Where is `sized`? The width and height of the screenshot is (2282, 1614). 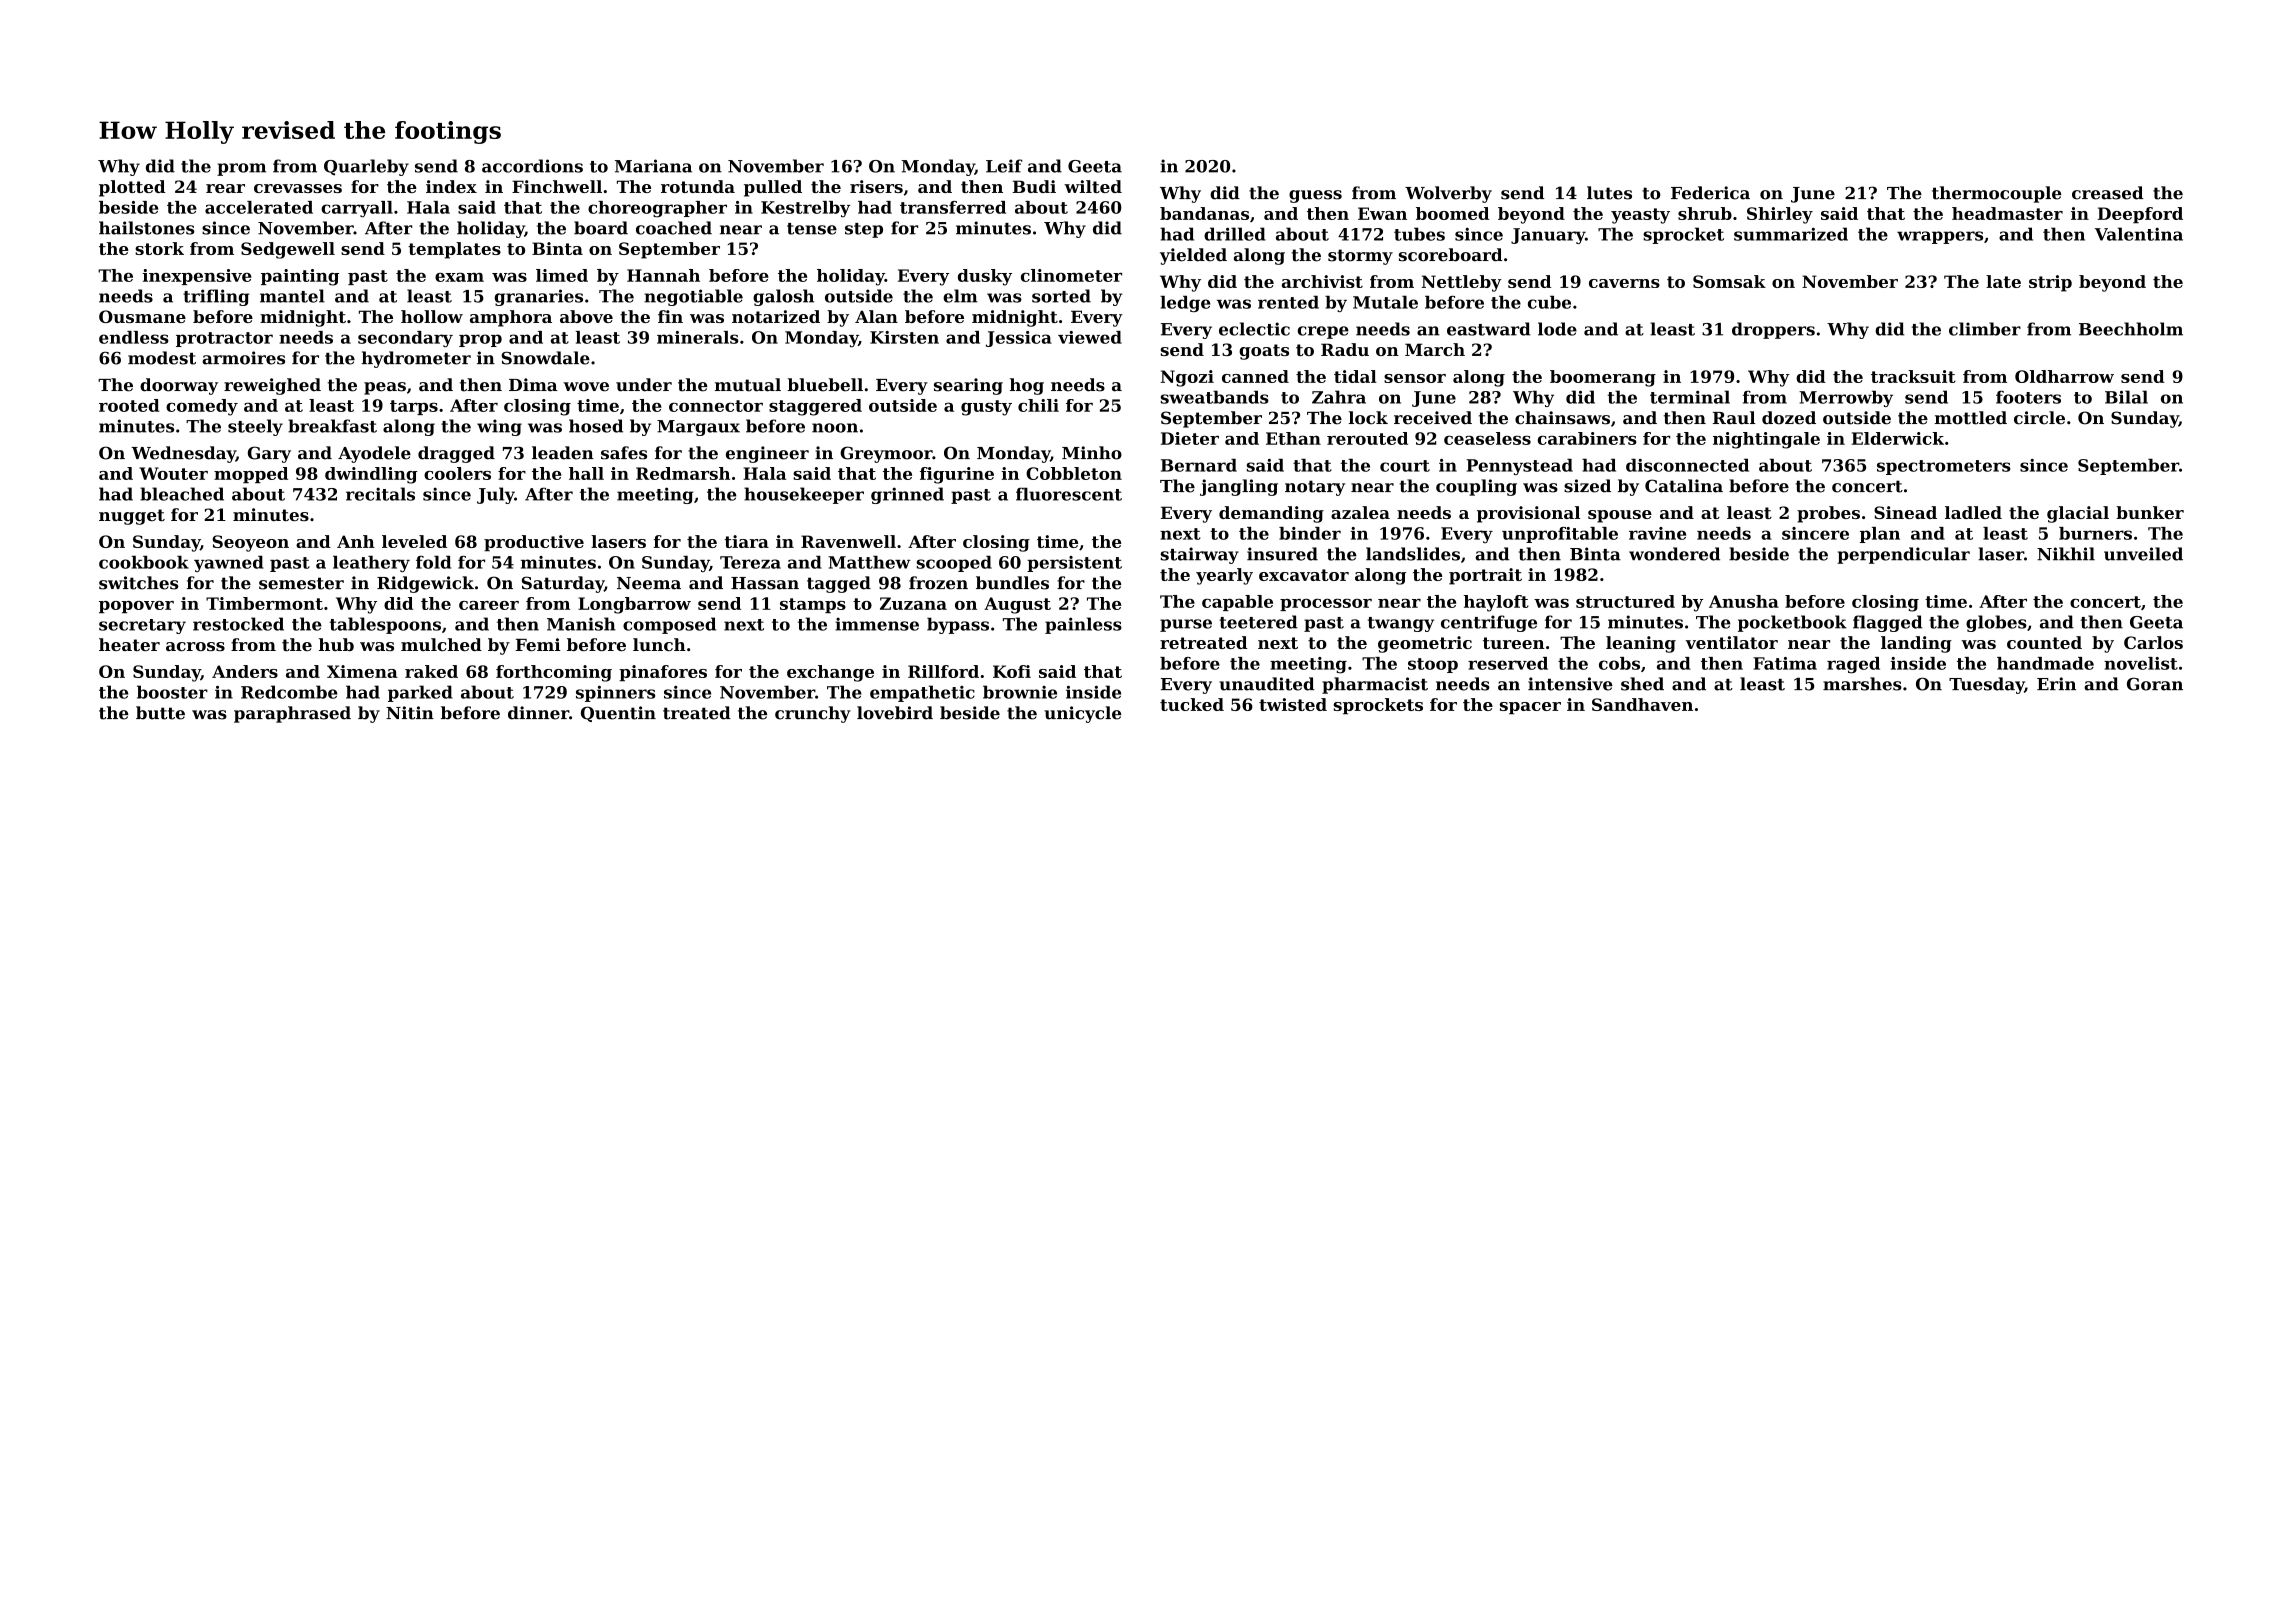 sized is located at coordinates (1587, 486).
